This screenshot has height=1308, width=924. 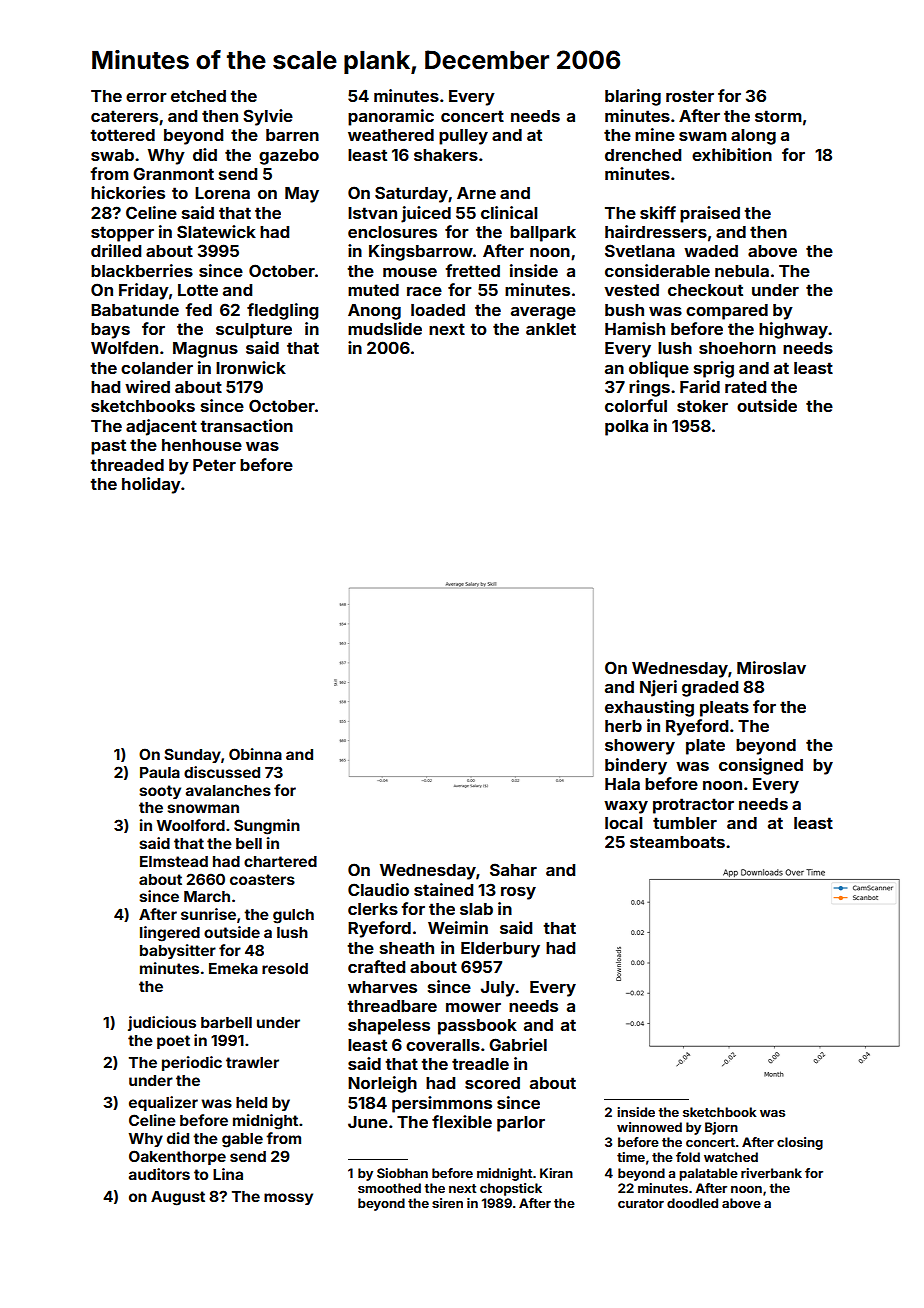 What do you see at coordinates (677, 842) in the screenshot?
I see `steamboats` at bounding box center [677, 842].
